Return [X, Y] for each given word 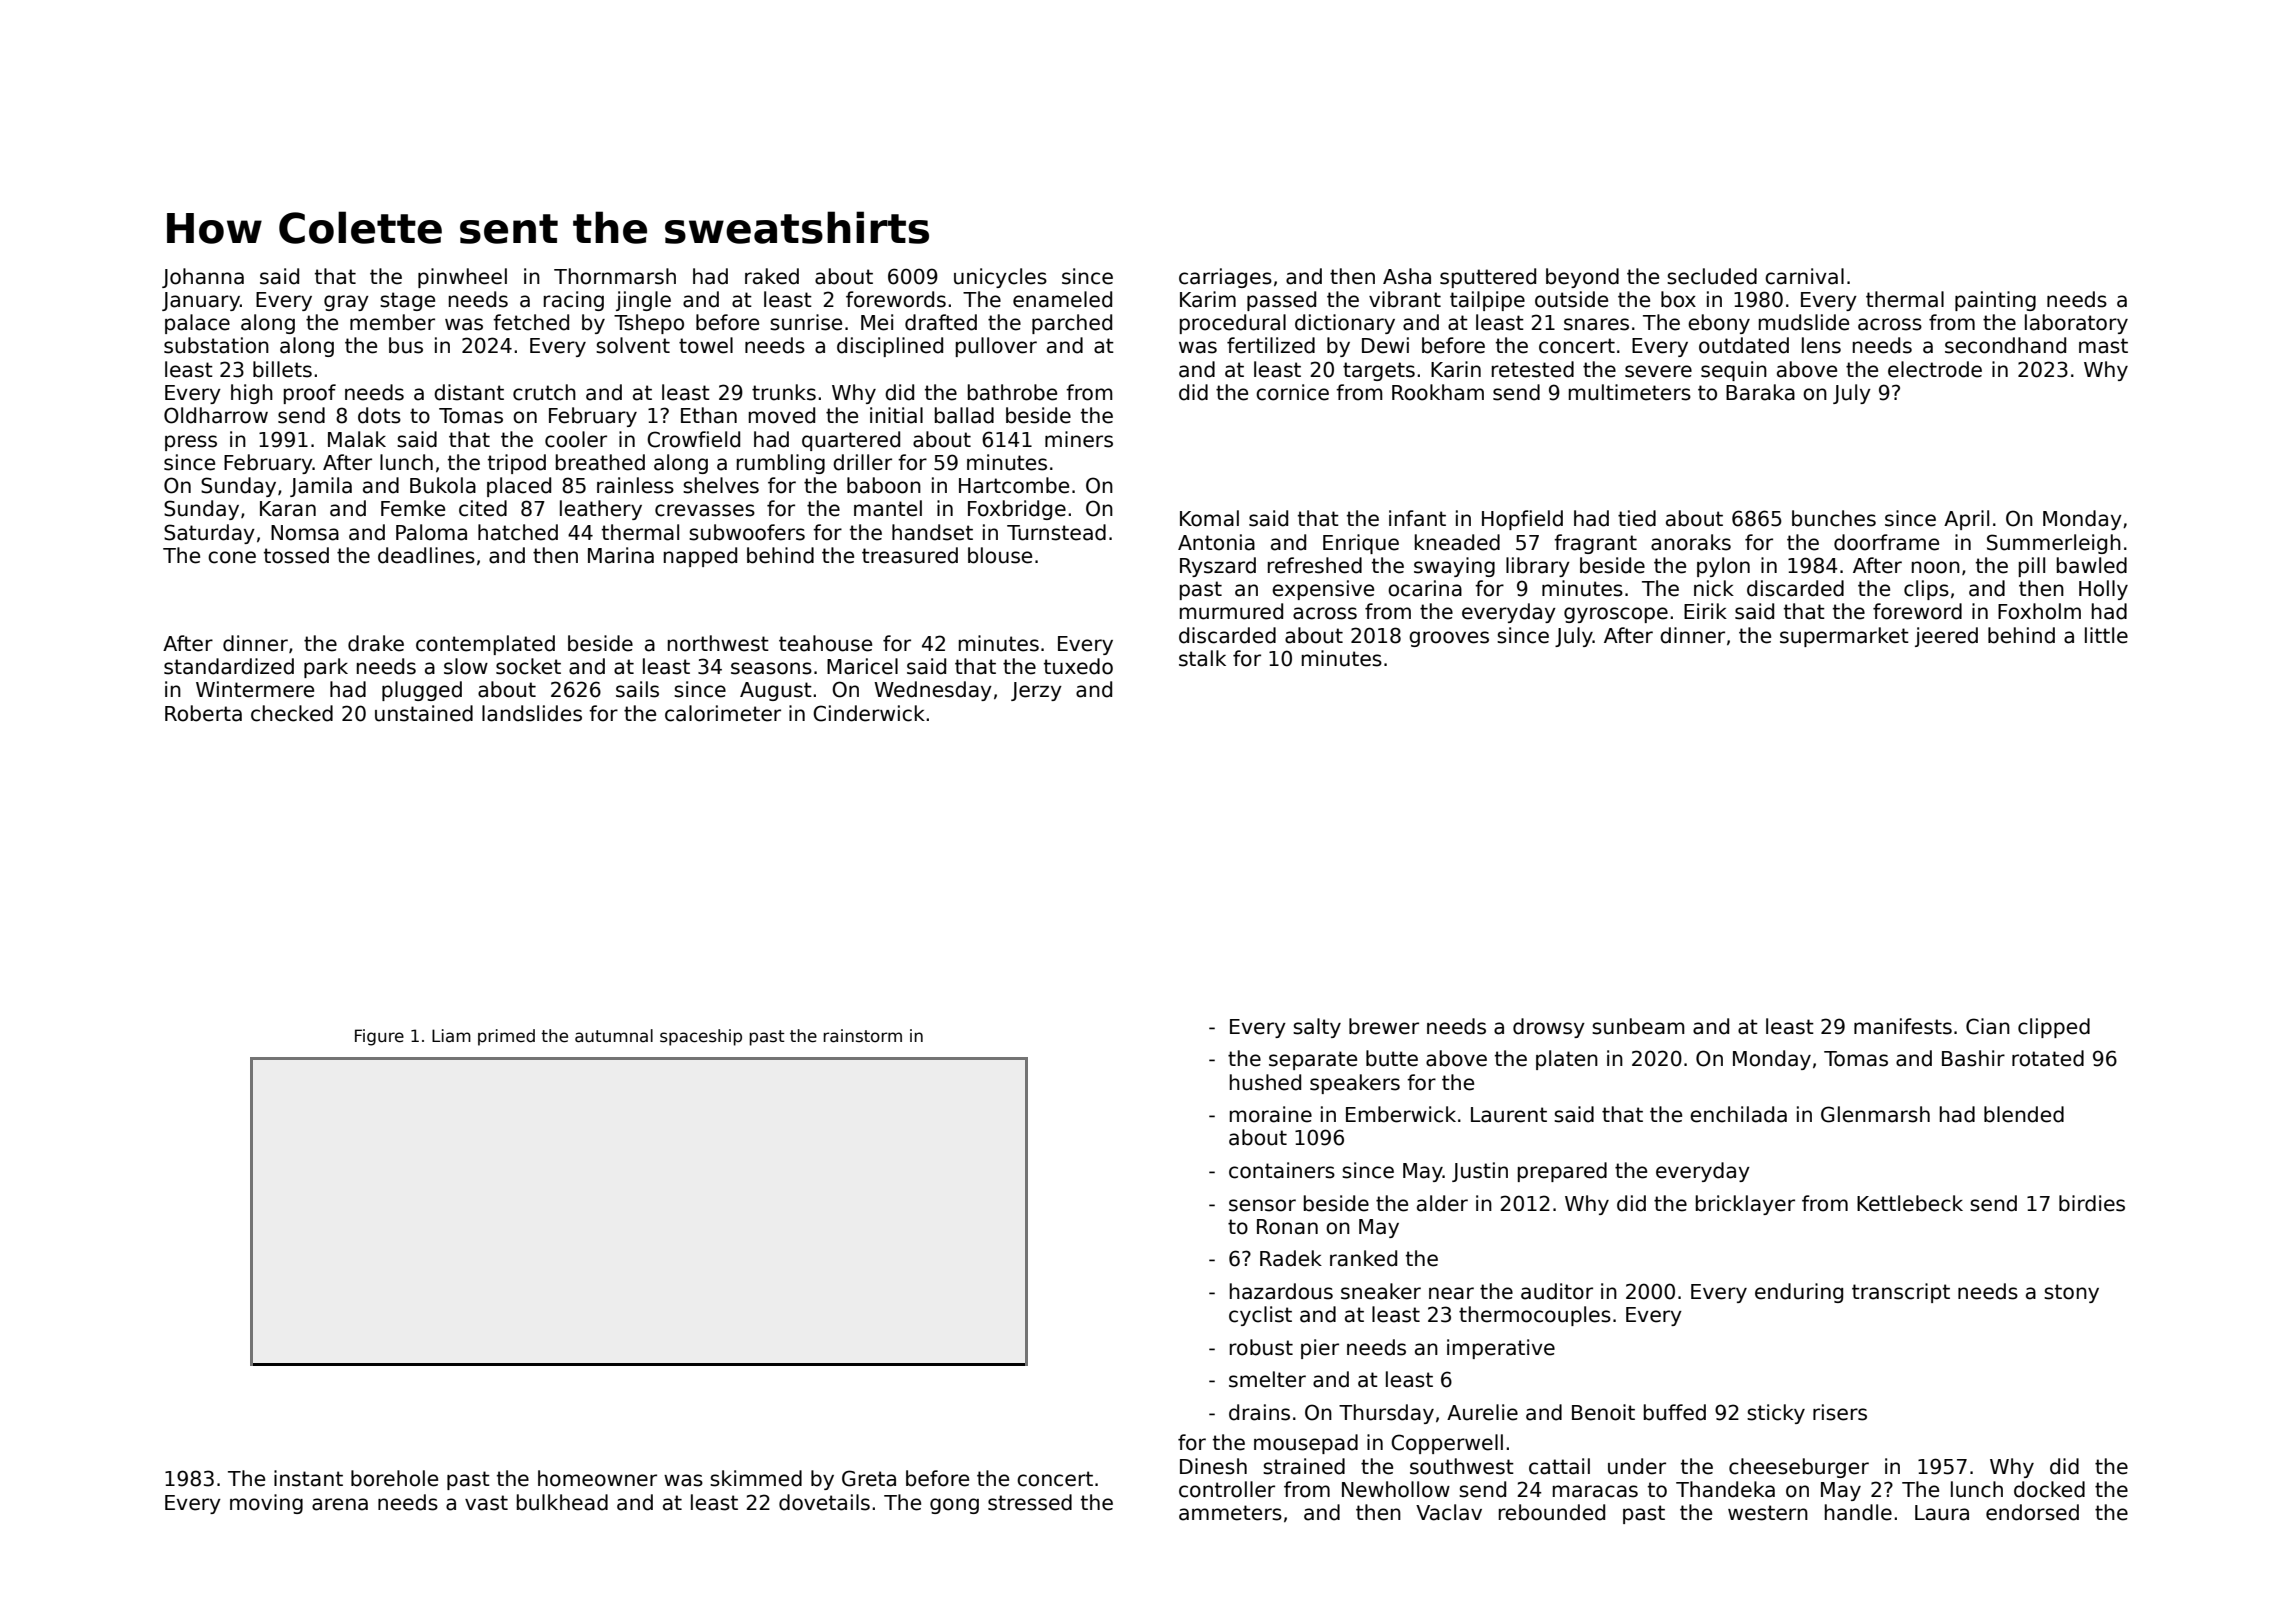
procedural [1233, 324]
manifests [1903, 1026]
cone [232, 557]
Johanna [203, 278]
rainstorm [862, 1036]
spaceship [701, 1037]
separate [1313, 1060]
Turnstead [1056, 532]
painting [1995, 301]
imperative [1501, 1349]
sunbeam [1638, 1026]
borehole [394, 1478]
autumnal [614, 1036]
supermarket [1844, 637]
